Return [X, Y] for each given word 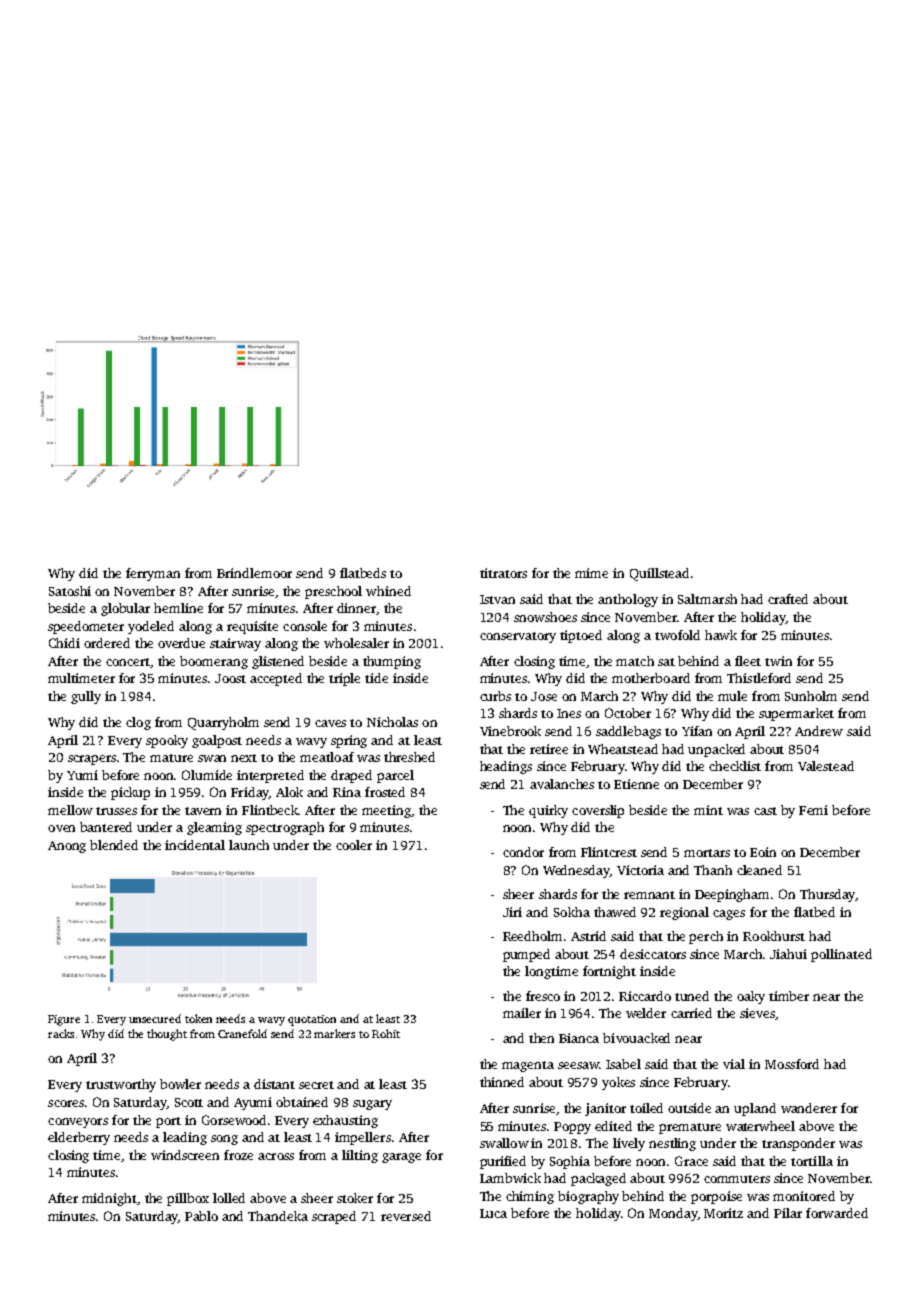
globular [125, 609]
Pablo [201, 1216]
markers [334, 1033]
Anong [67, 847]
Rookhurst [774, 936]
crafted [788, 599]
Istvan [497, 599]
